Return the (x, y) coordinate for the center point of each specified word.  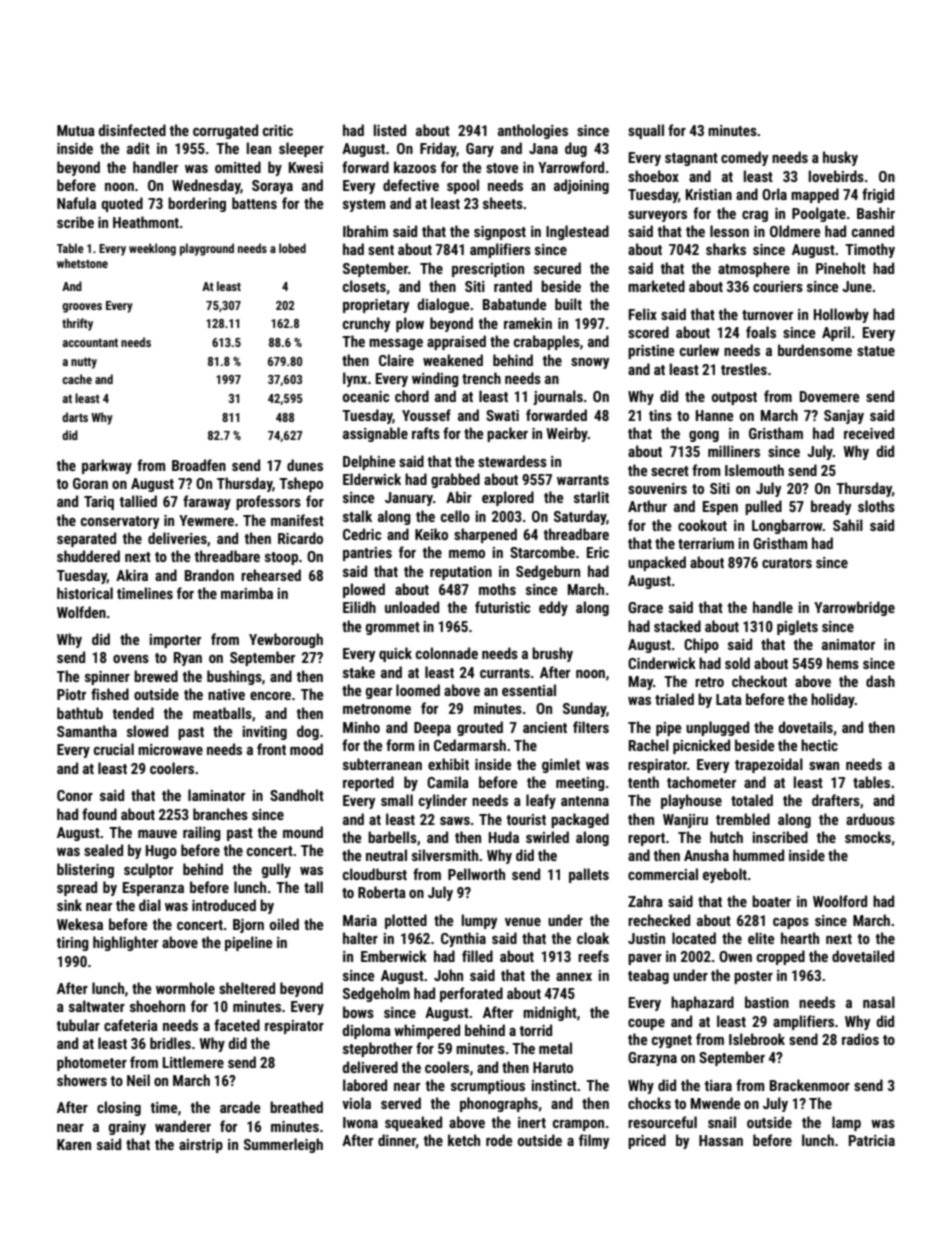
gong (704, 436)
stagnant (691, 159)
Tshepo (301, 484)
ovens (131, 659)
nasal (879, 1002)
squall (646, 131)
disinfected (132, 130)
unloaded (412, 607)
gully (276, 870)
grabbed (455, 480)
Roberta (382, 892)
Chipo (701, 645)
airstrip (201, 1146)
